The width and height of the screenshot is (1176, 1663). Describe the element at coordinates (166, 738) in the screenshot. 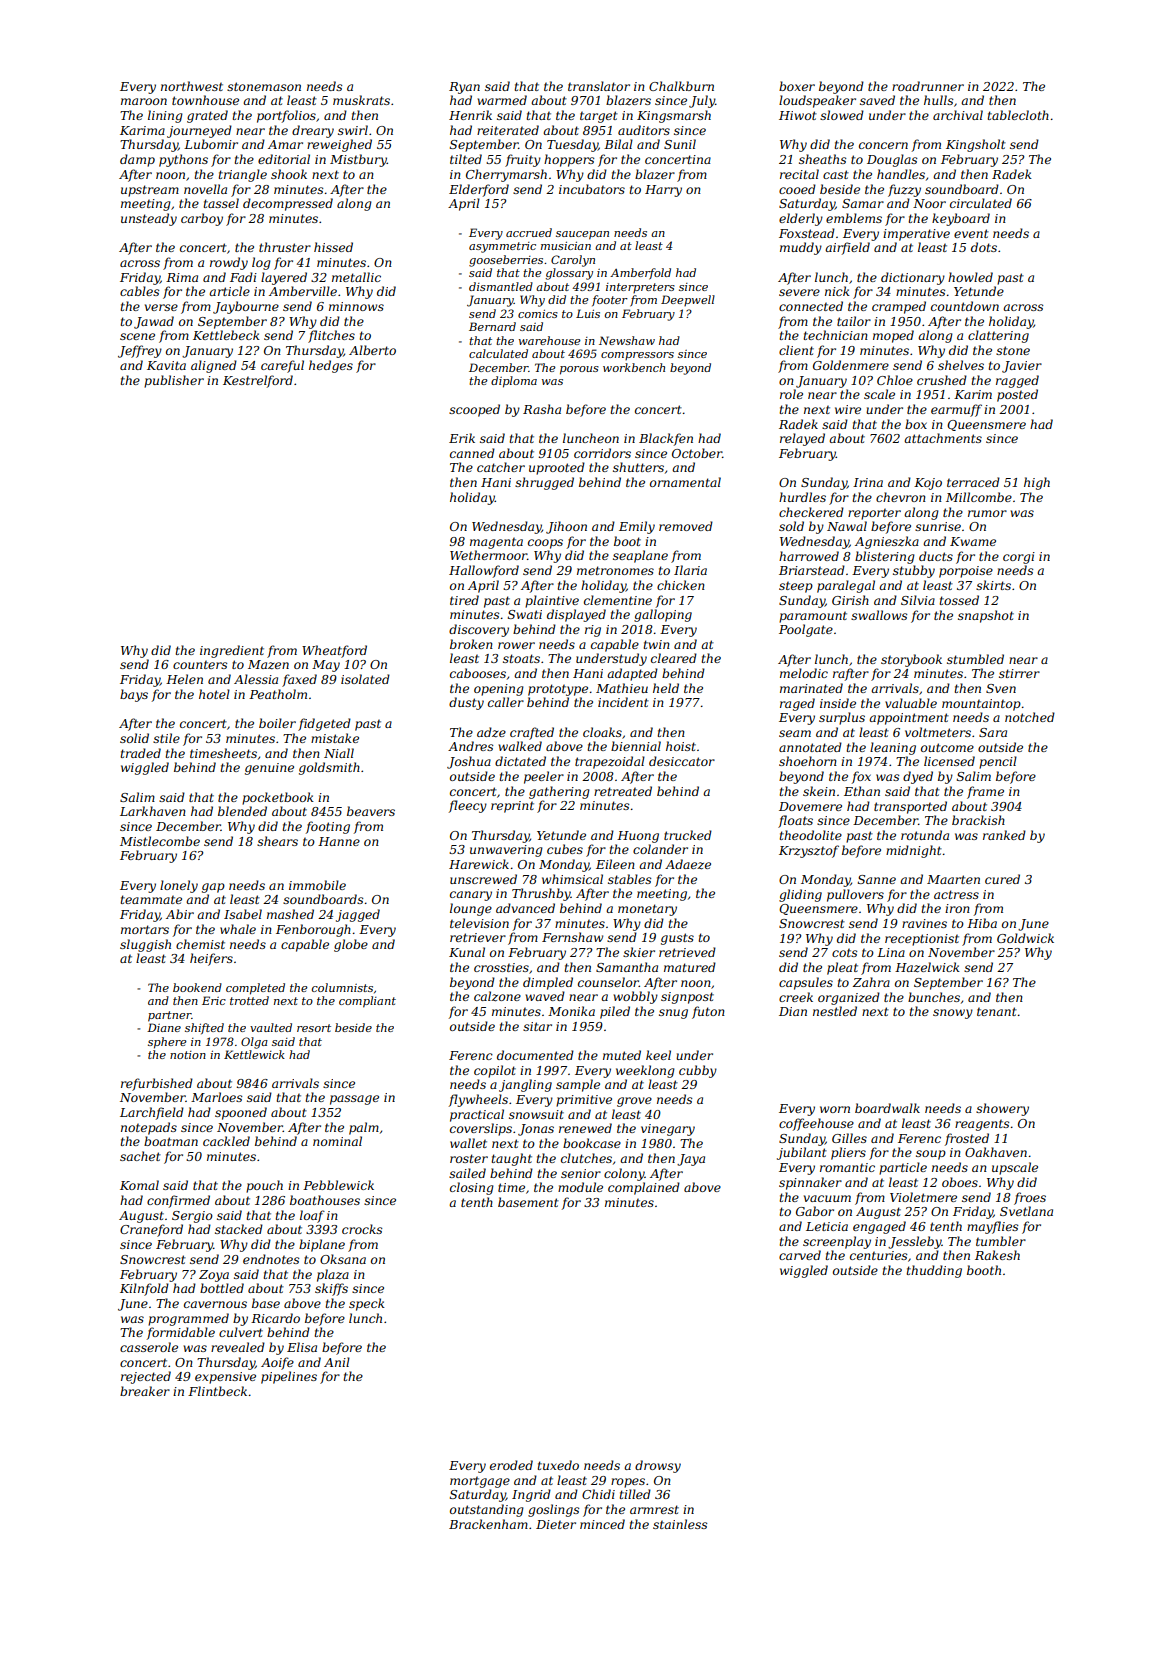

I see `stile` at that location.
